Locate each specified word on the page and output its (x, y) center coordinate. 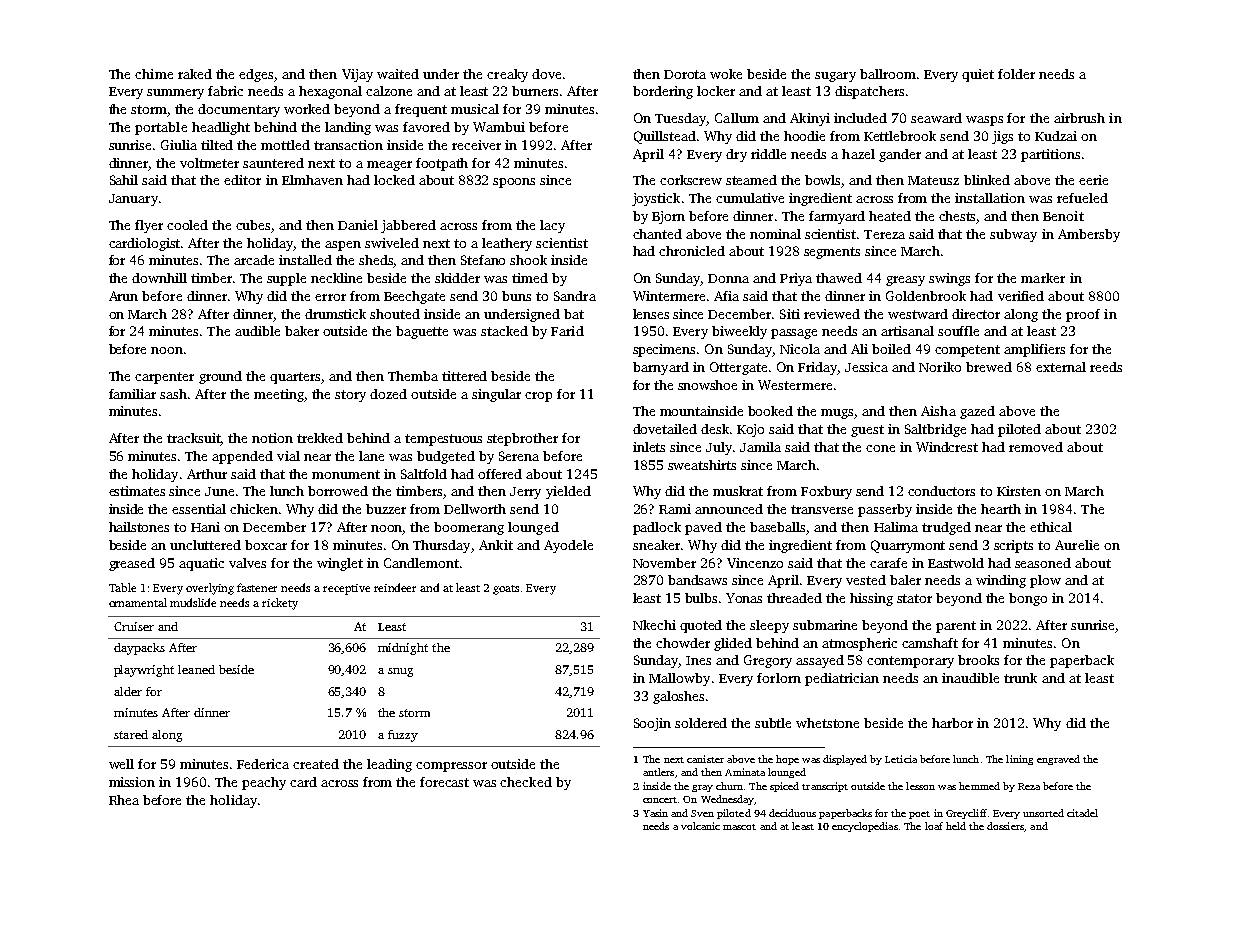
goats (506, 590)
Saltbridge (935, 430)
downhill (159, 278)
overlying (210, 589)
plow (1045, 581)
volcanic (700, 826)
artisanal (907, 331)
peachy (264, 783)
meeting (279, 395)
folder (1016, 74)
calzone (389, 91)
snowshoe (707, 385)
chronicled (692, 251)
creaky (507, 75)
